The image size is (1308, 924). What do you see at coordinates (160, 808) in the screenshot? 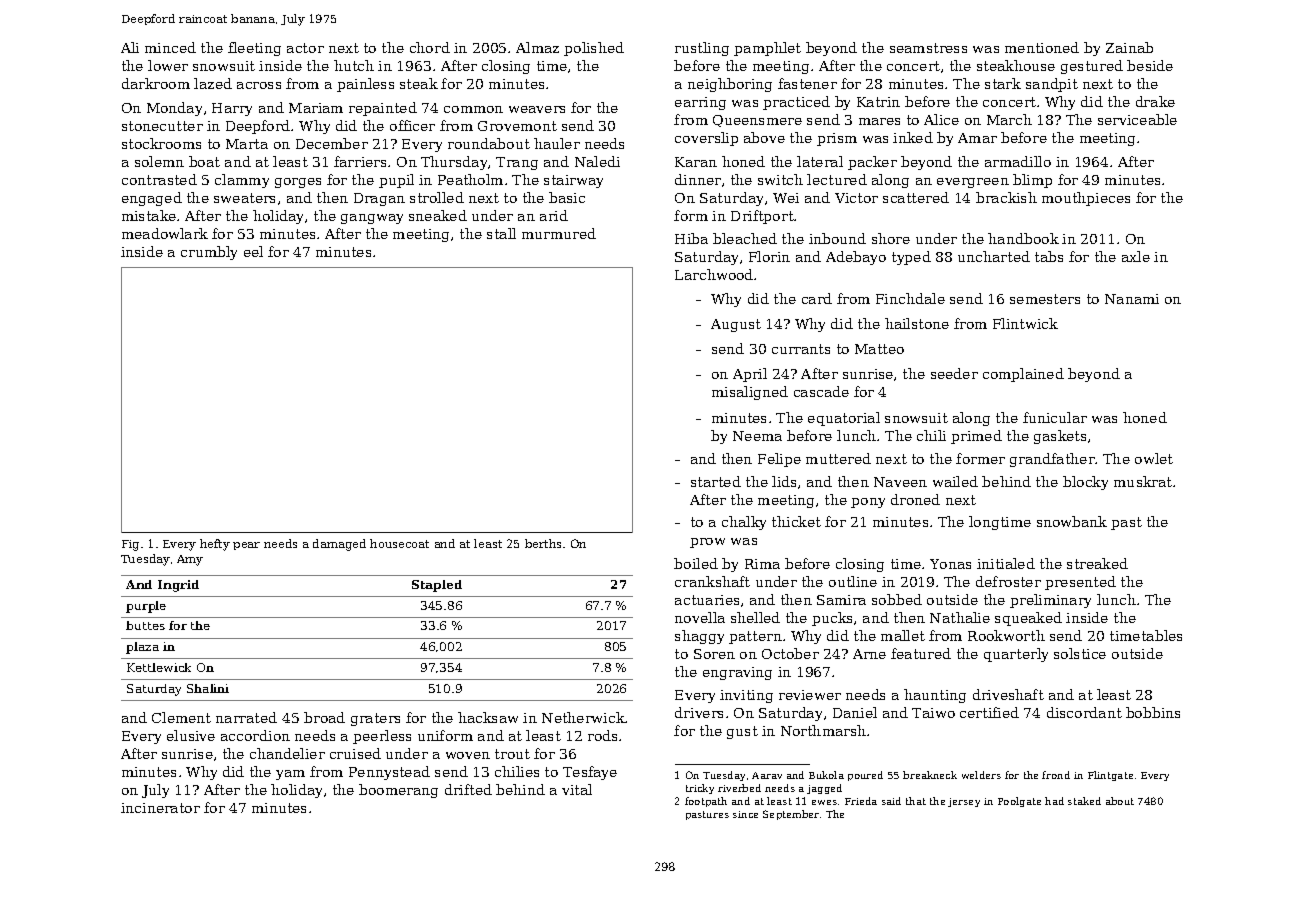
I see `incinerator` at bounding box center [160, 808].
